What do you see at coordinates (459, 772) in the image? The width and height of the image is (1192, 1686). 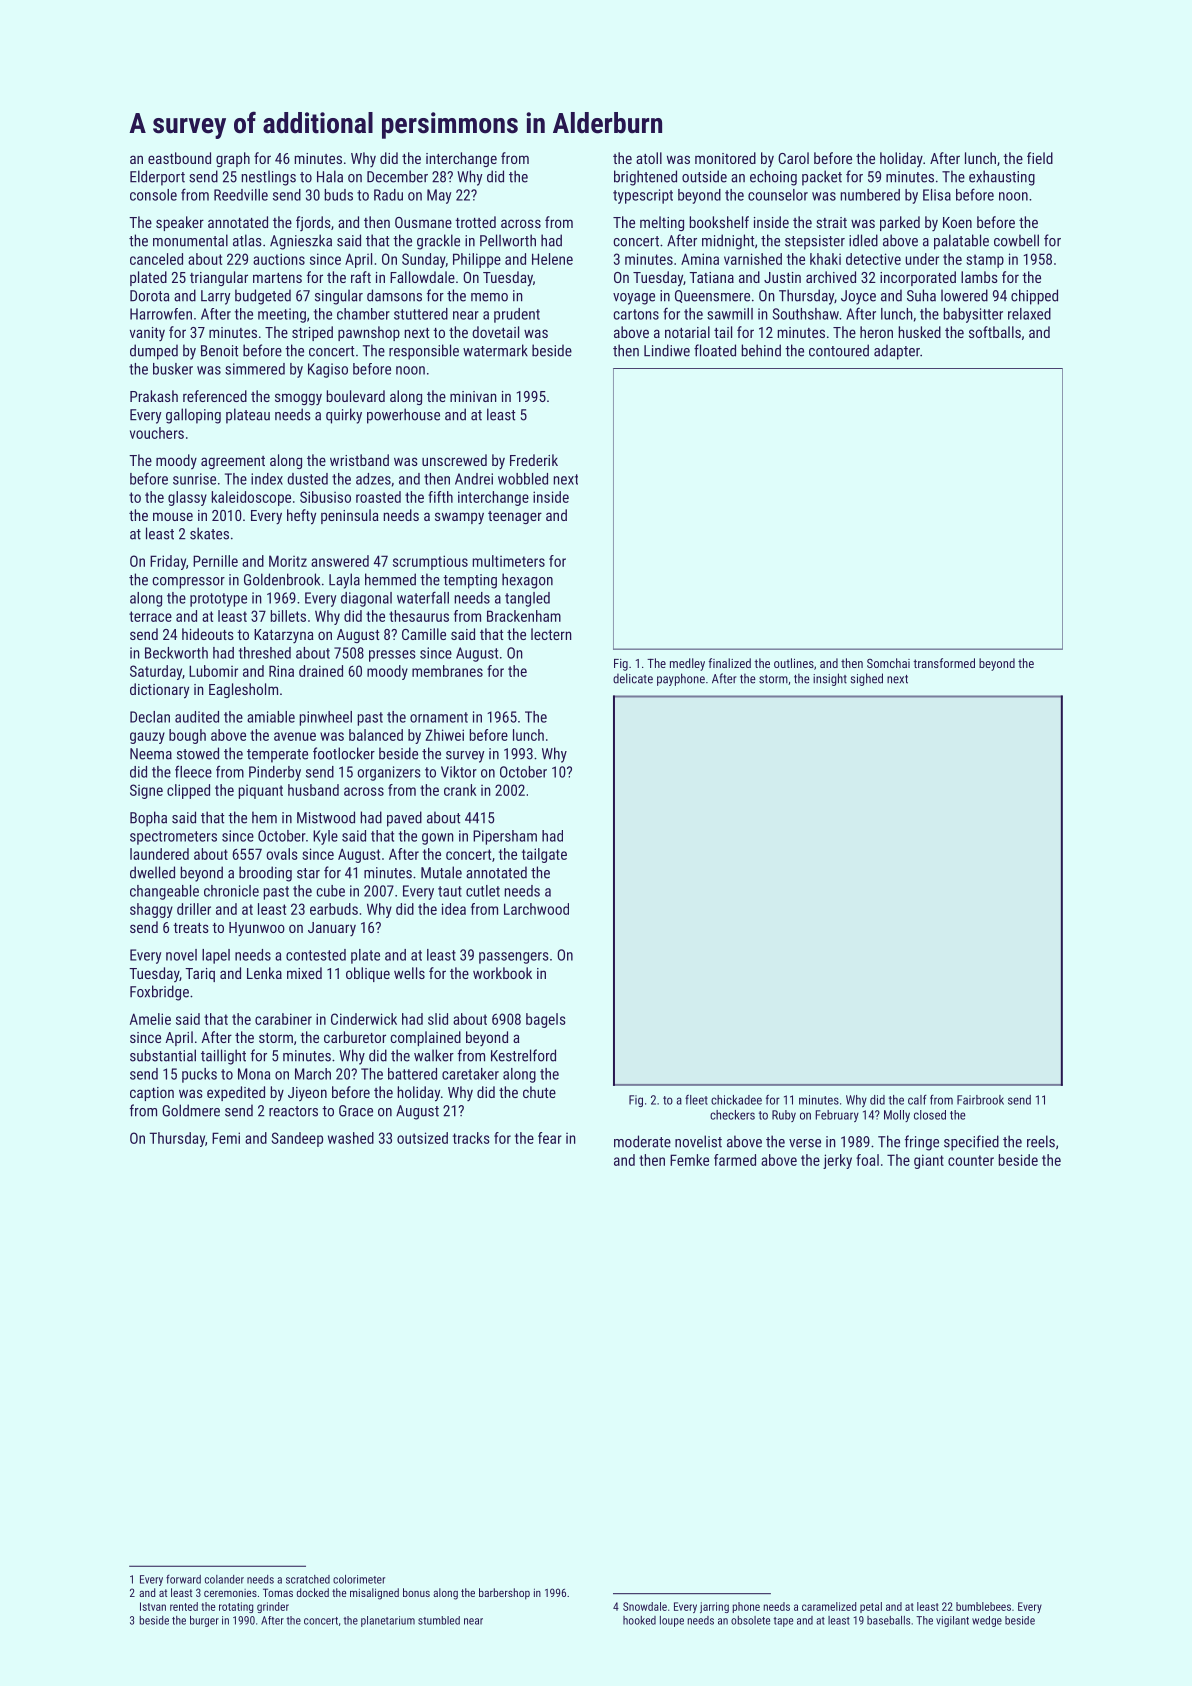 I see `Viktor` at bounding box center [459, 772].
